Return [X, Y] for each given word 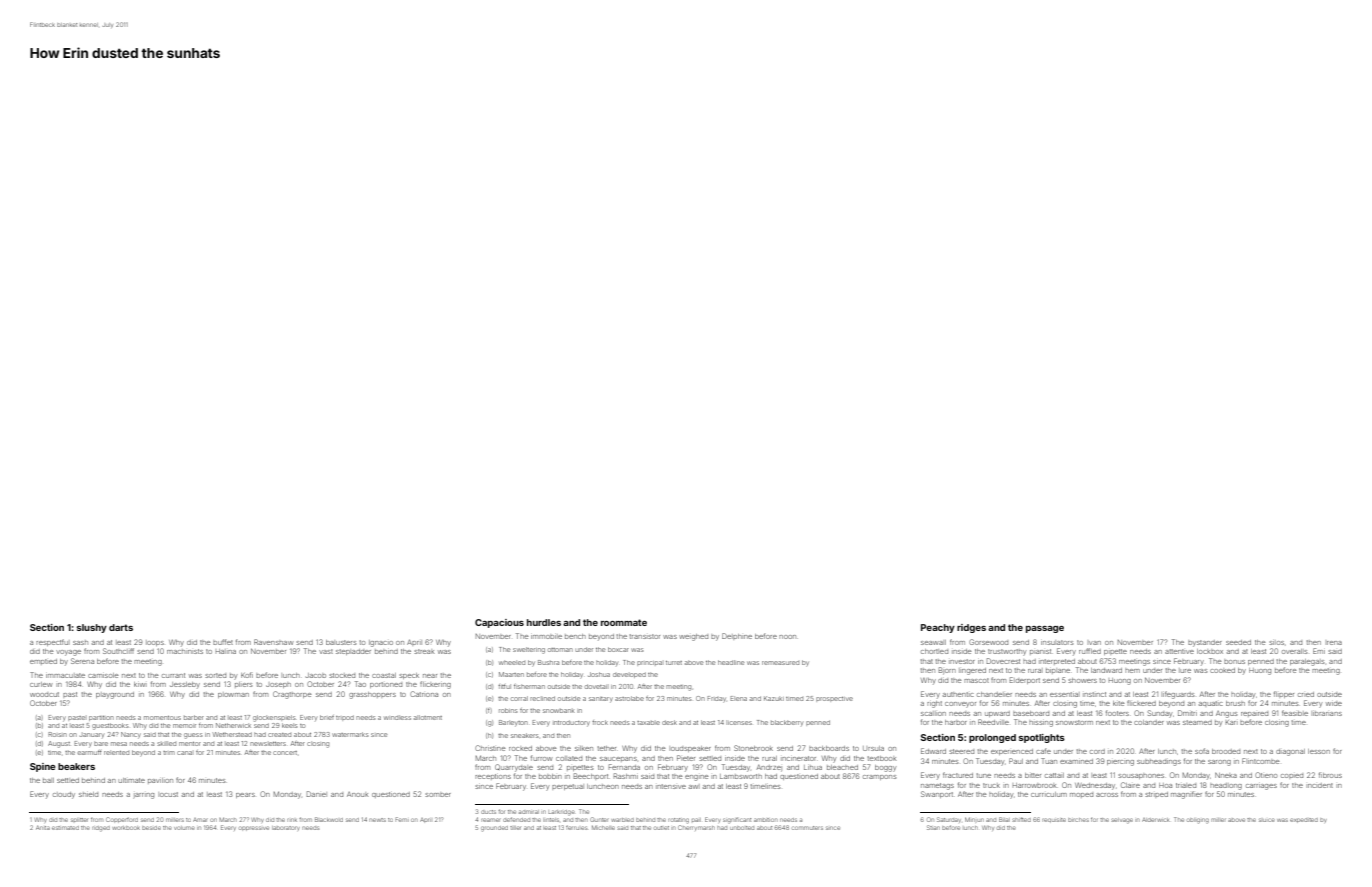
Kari [1231, 722]
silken [584, 748]
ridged [101, 829]
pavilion [160, 781]
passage [1045, 629]
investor [962, 661]
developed [629, 675]
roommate [624, 622]
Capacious [499, 623]
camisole [103, 675]
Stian [933, 827]
